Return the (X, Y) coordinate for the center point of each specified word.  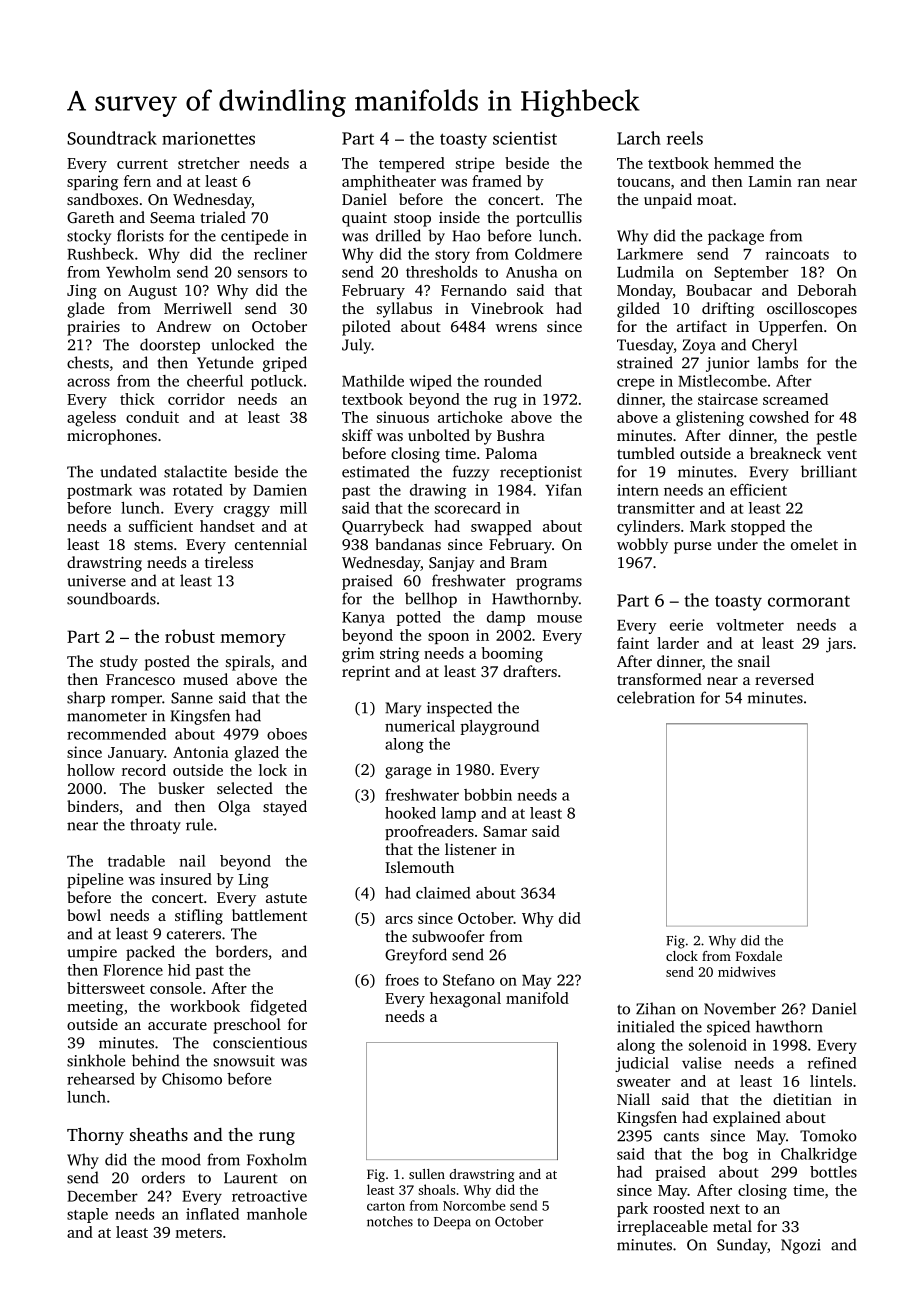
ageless (91, 419)
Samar (505, 831)
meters (198, 1233)
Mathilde (373, 381)
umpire (92, 953)
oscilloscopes (812, 310)
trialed (223, 217)
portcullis (549, 219)
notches (390, 1221)
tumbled (646, 453)
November (740, 1008)
